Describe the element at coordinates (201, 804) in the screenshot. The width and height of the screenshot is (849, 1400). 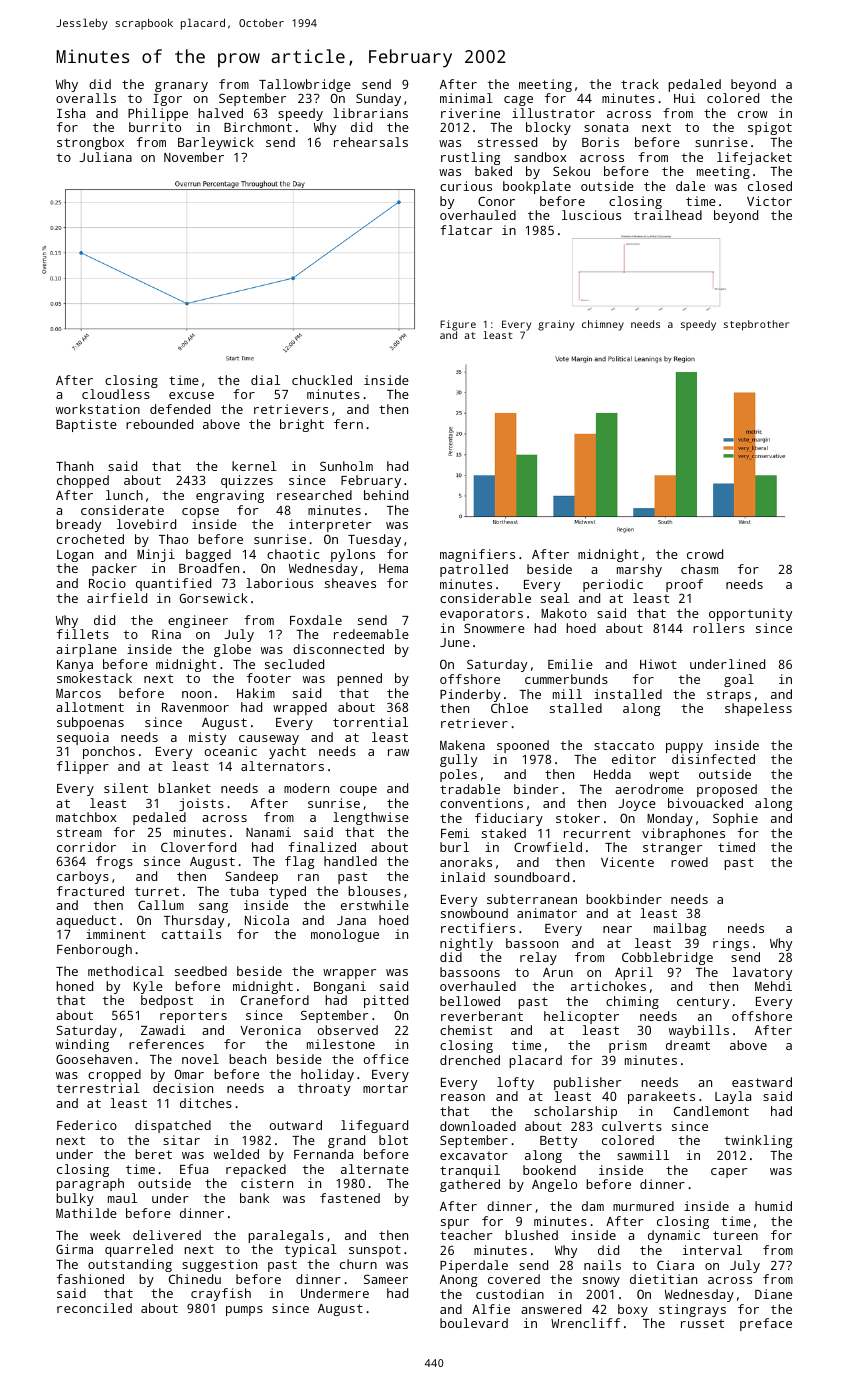
I see `joists` at that location.
